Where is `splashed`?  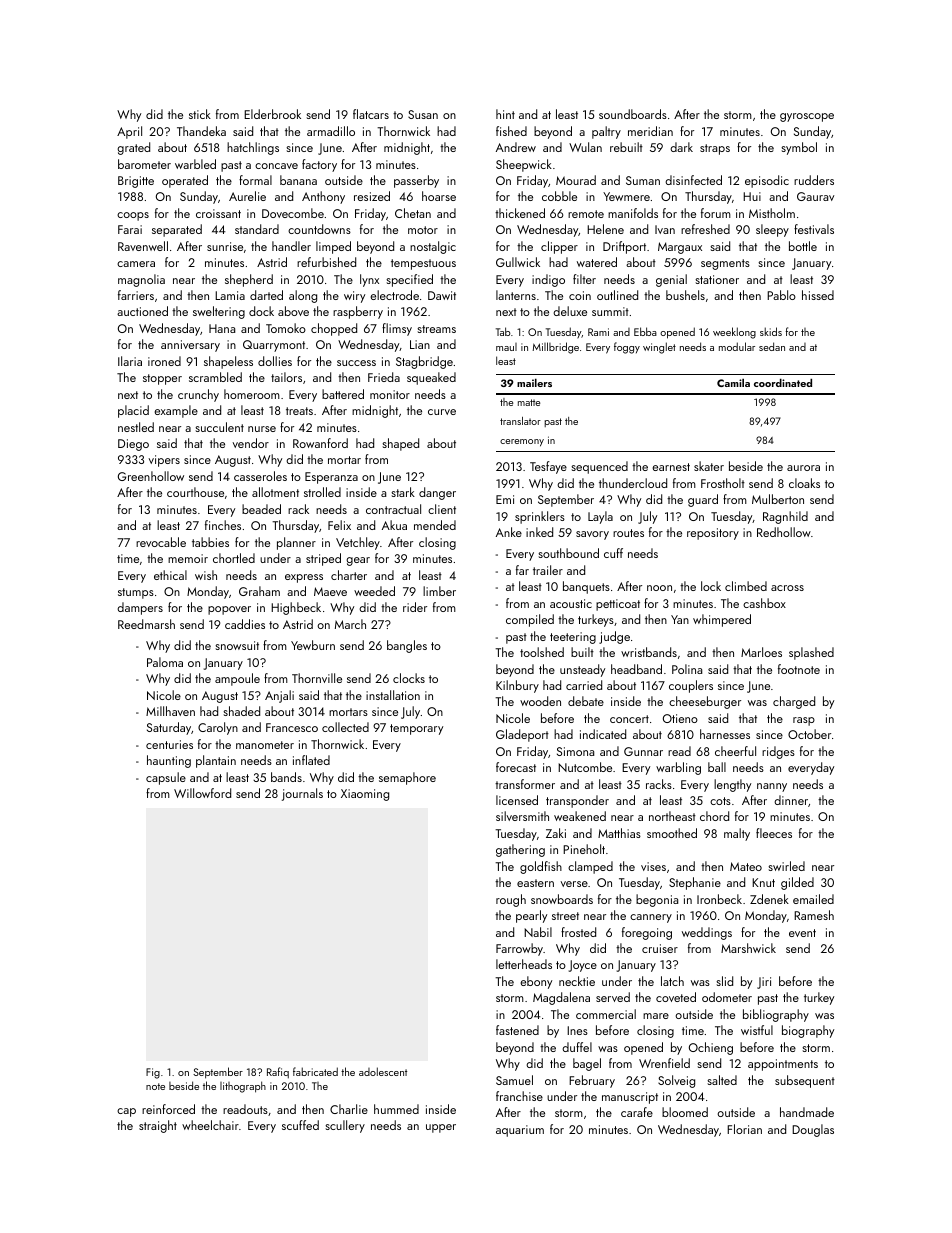 splashed is located at coordinates (811, 653).
